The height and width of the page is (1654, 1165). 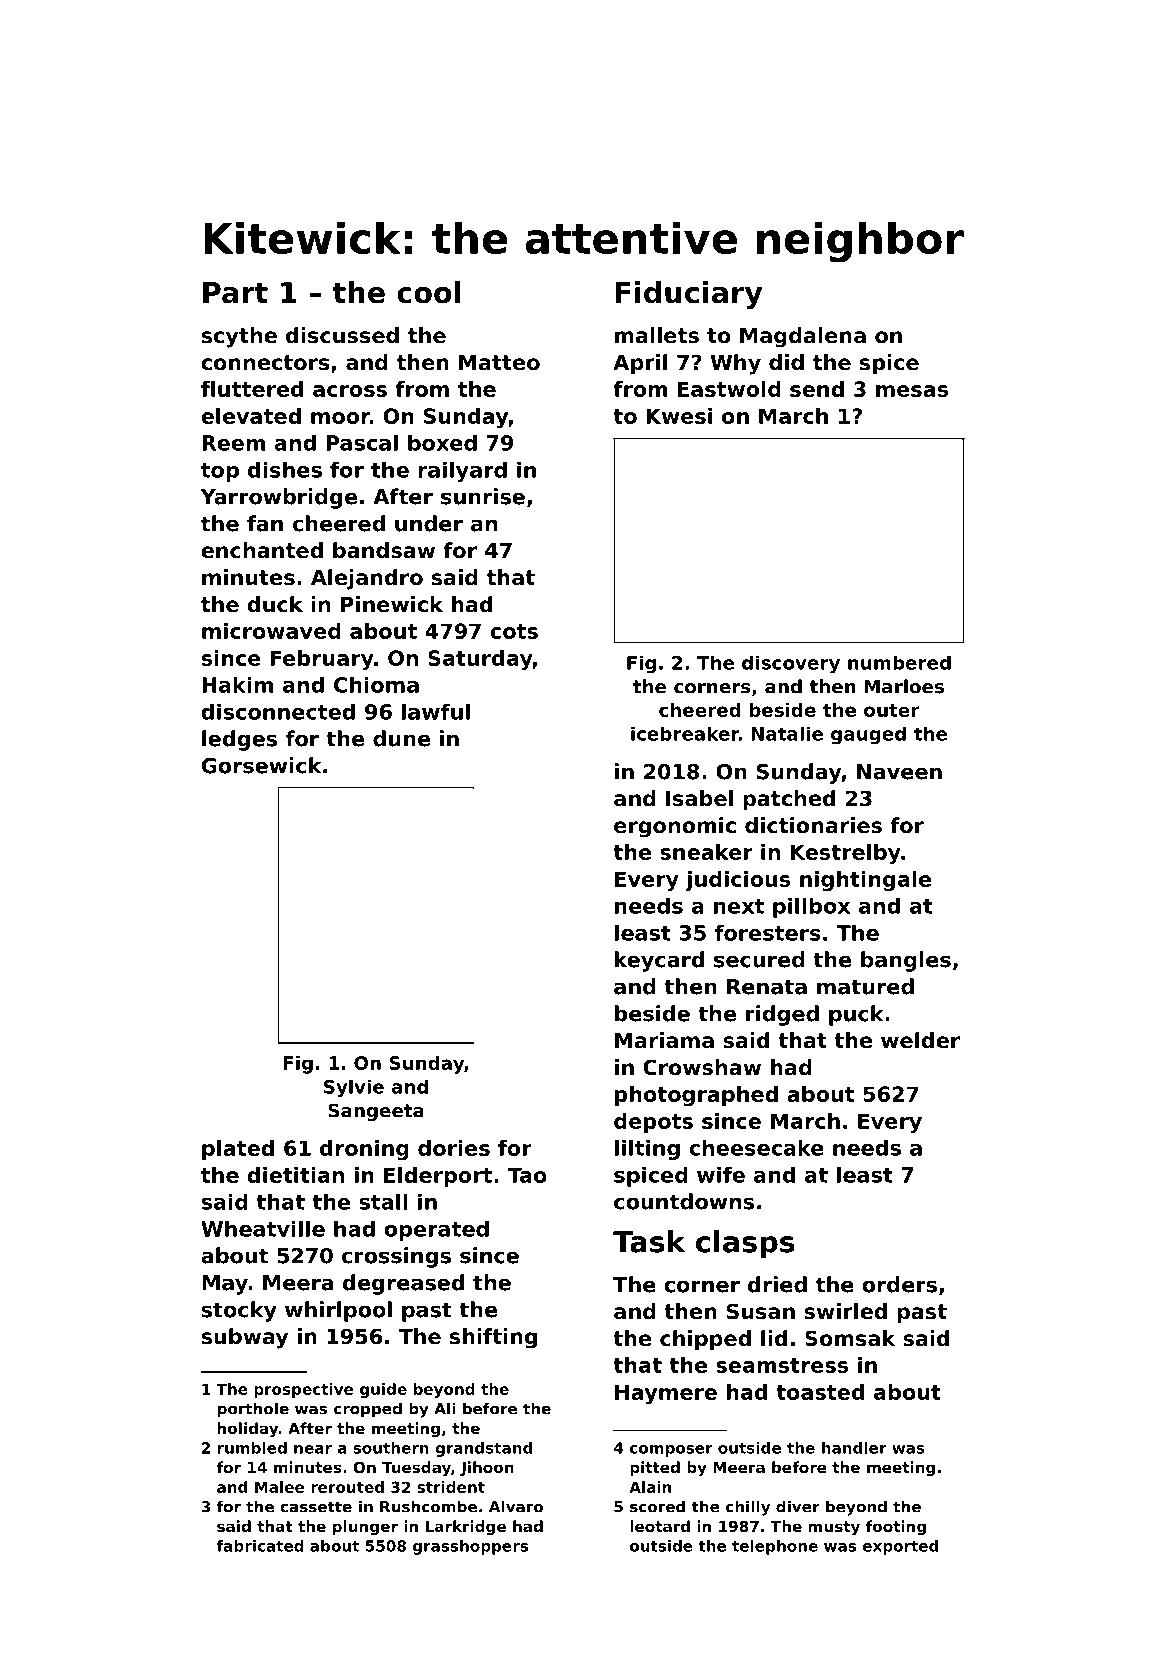 What do you see at coordinates (354, 1088) in the page?
I see `Sylvie` at bounding box center [354, 1088].
